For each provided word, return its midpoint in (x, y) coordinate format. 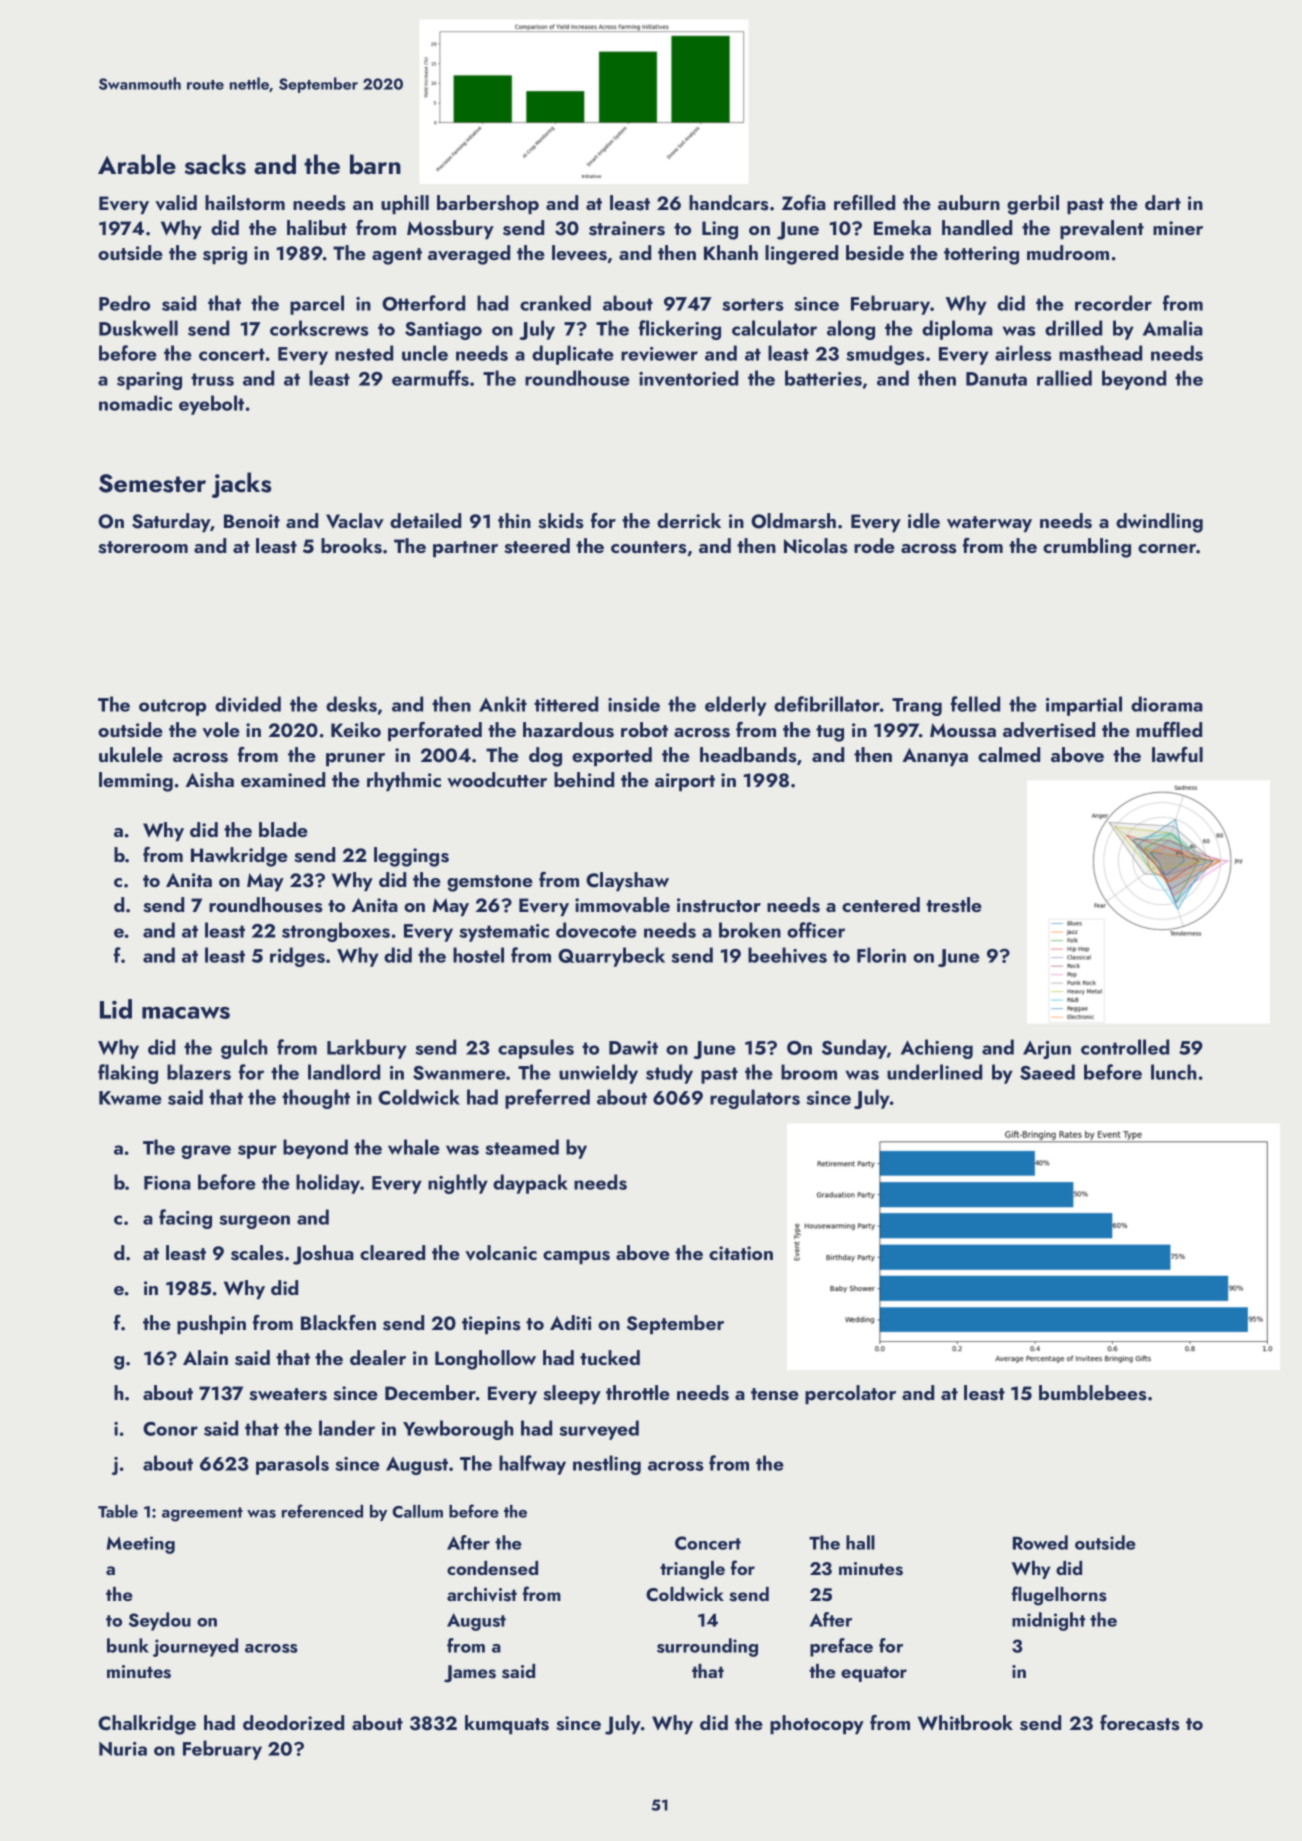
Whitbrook (965, 1723)
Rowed (1040, 1542)
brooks (351, 546)
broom (809, 1072)
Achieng (937, 1049)
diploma (957, 330)
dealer (378, 1357)
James (470, 1674)
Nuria (123, 1749)
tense (775, 1394)
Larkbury (367, 1049)
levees (579, 253)
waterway (989, 524)
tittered (566, 704)
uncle (425, 353)
